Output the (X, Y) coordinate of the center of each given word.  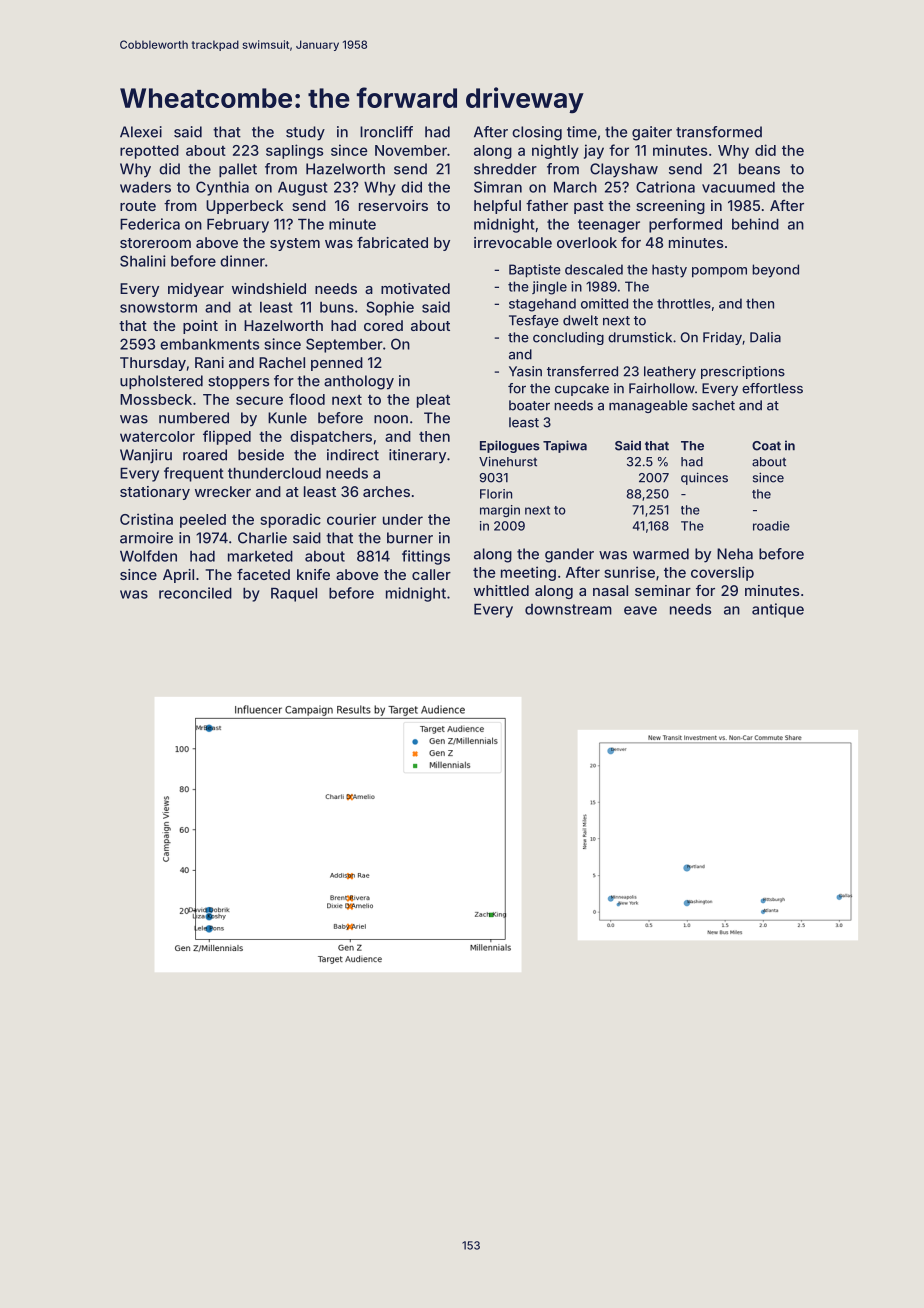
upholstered (161, 382)
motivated (415, 288)
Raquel (294, 594)
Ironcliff (386, 132)
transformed (719, 132)
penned (337, 364)
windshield (269, 288)
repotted (149, 152)
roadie (771, 526)
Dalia (765, 337)
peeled (203, 521)
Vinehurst (508, 461)
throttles (684, 303)
